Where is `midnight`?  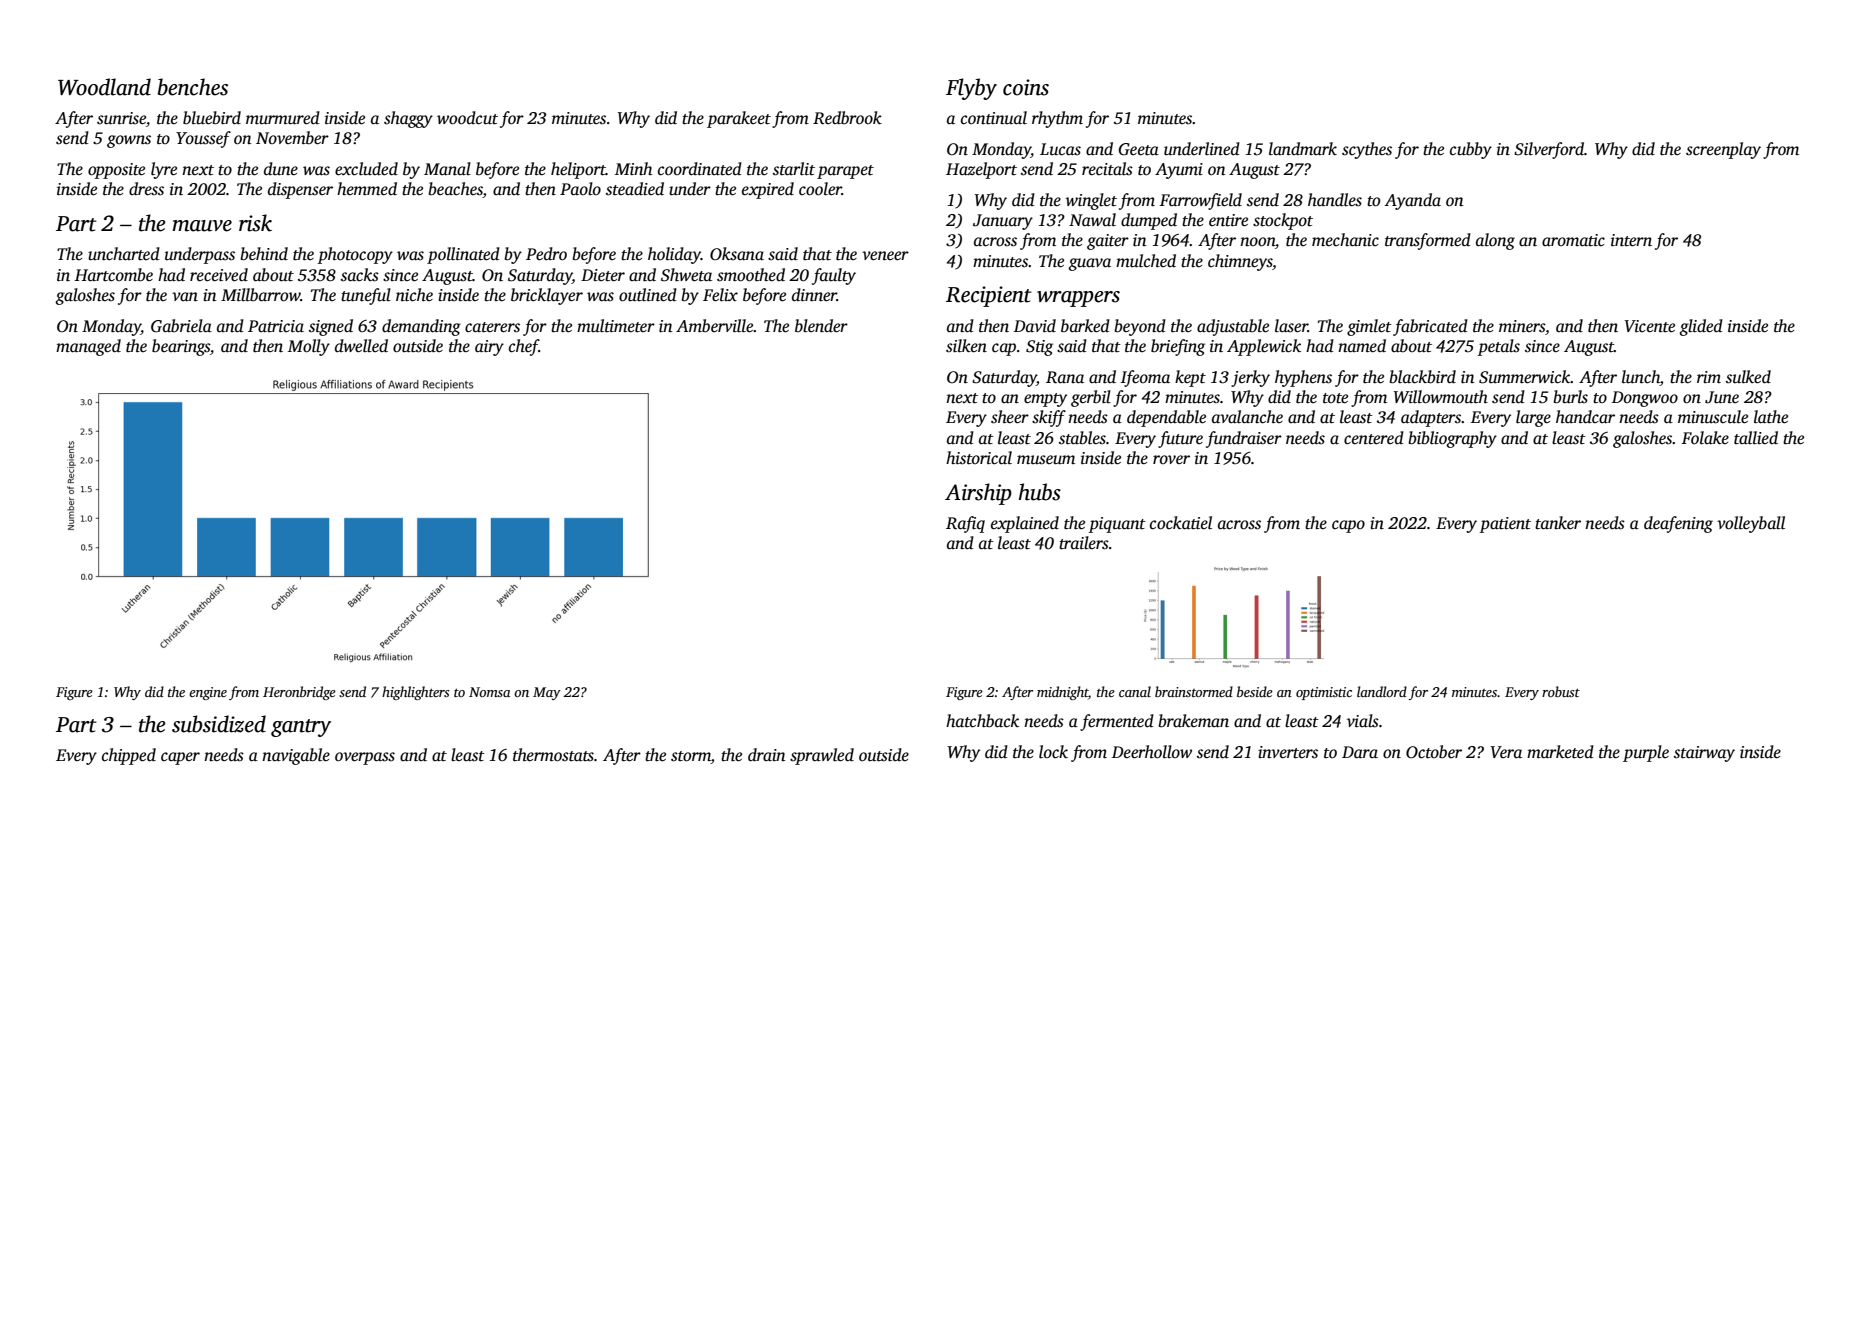
midnight is located at coordinates (1062, 693).
